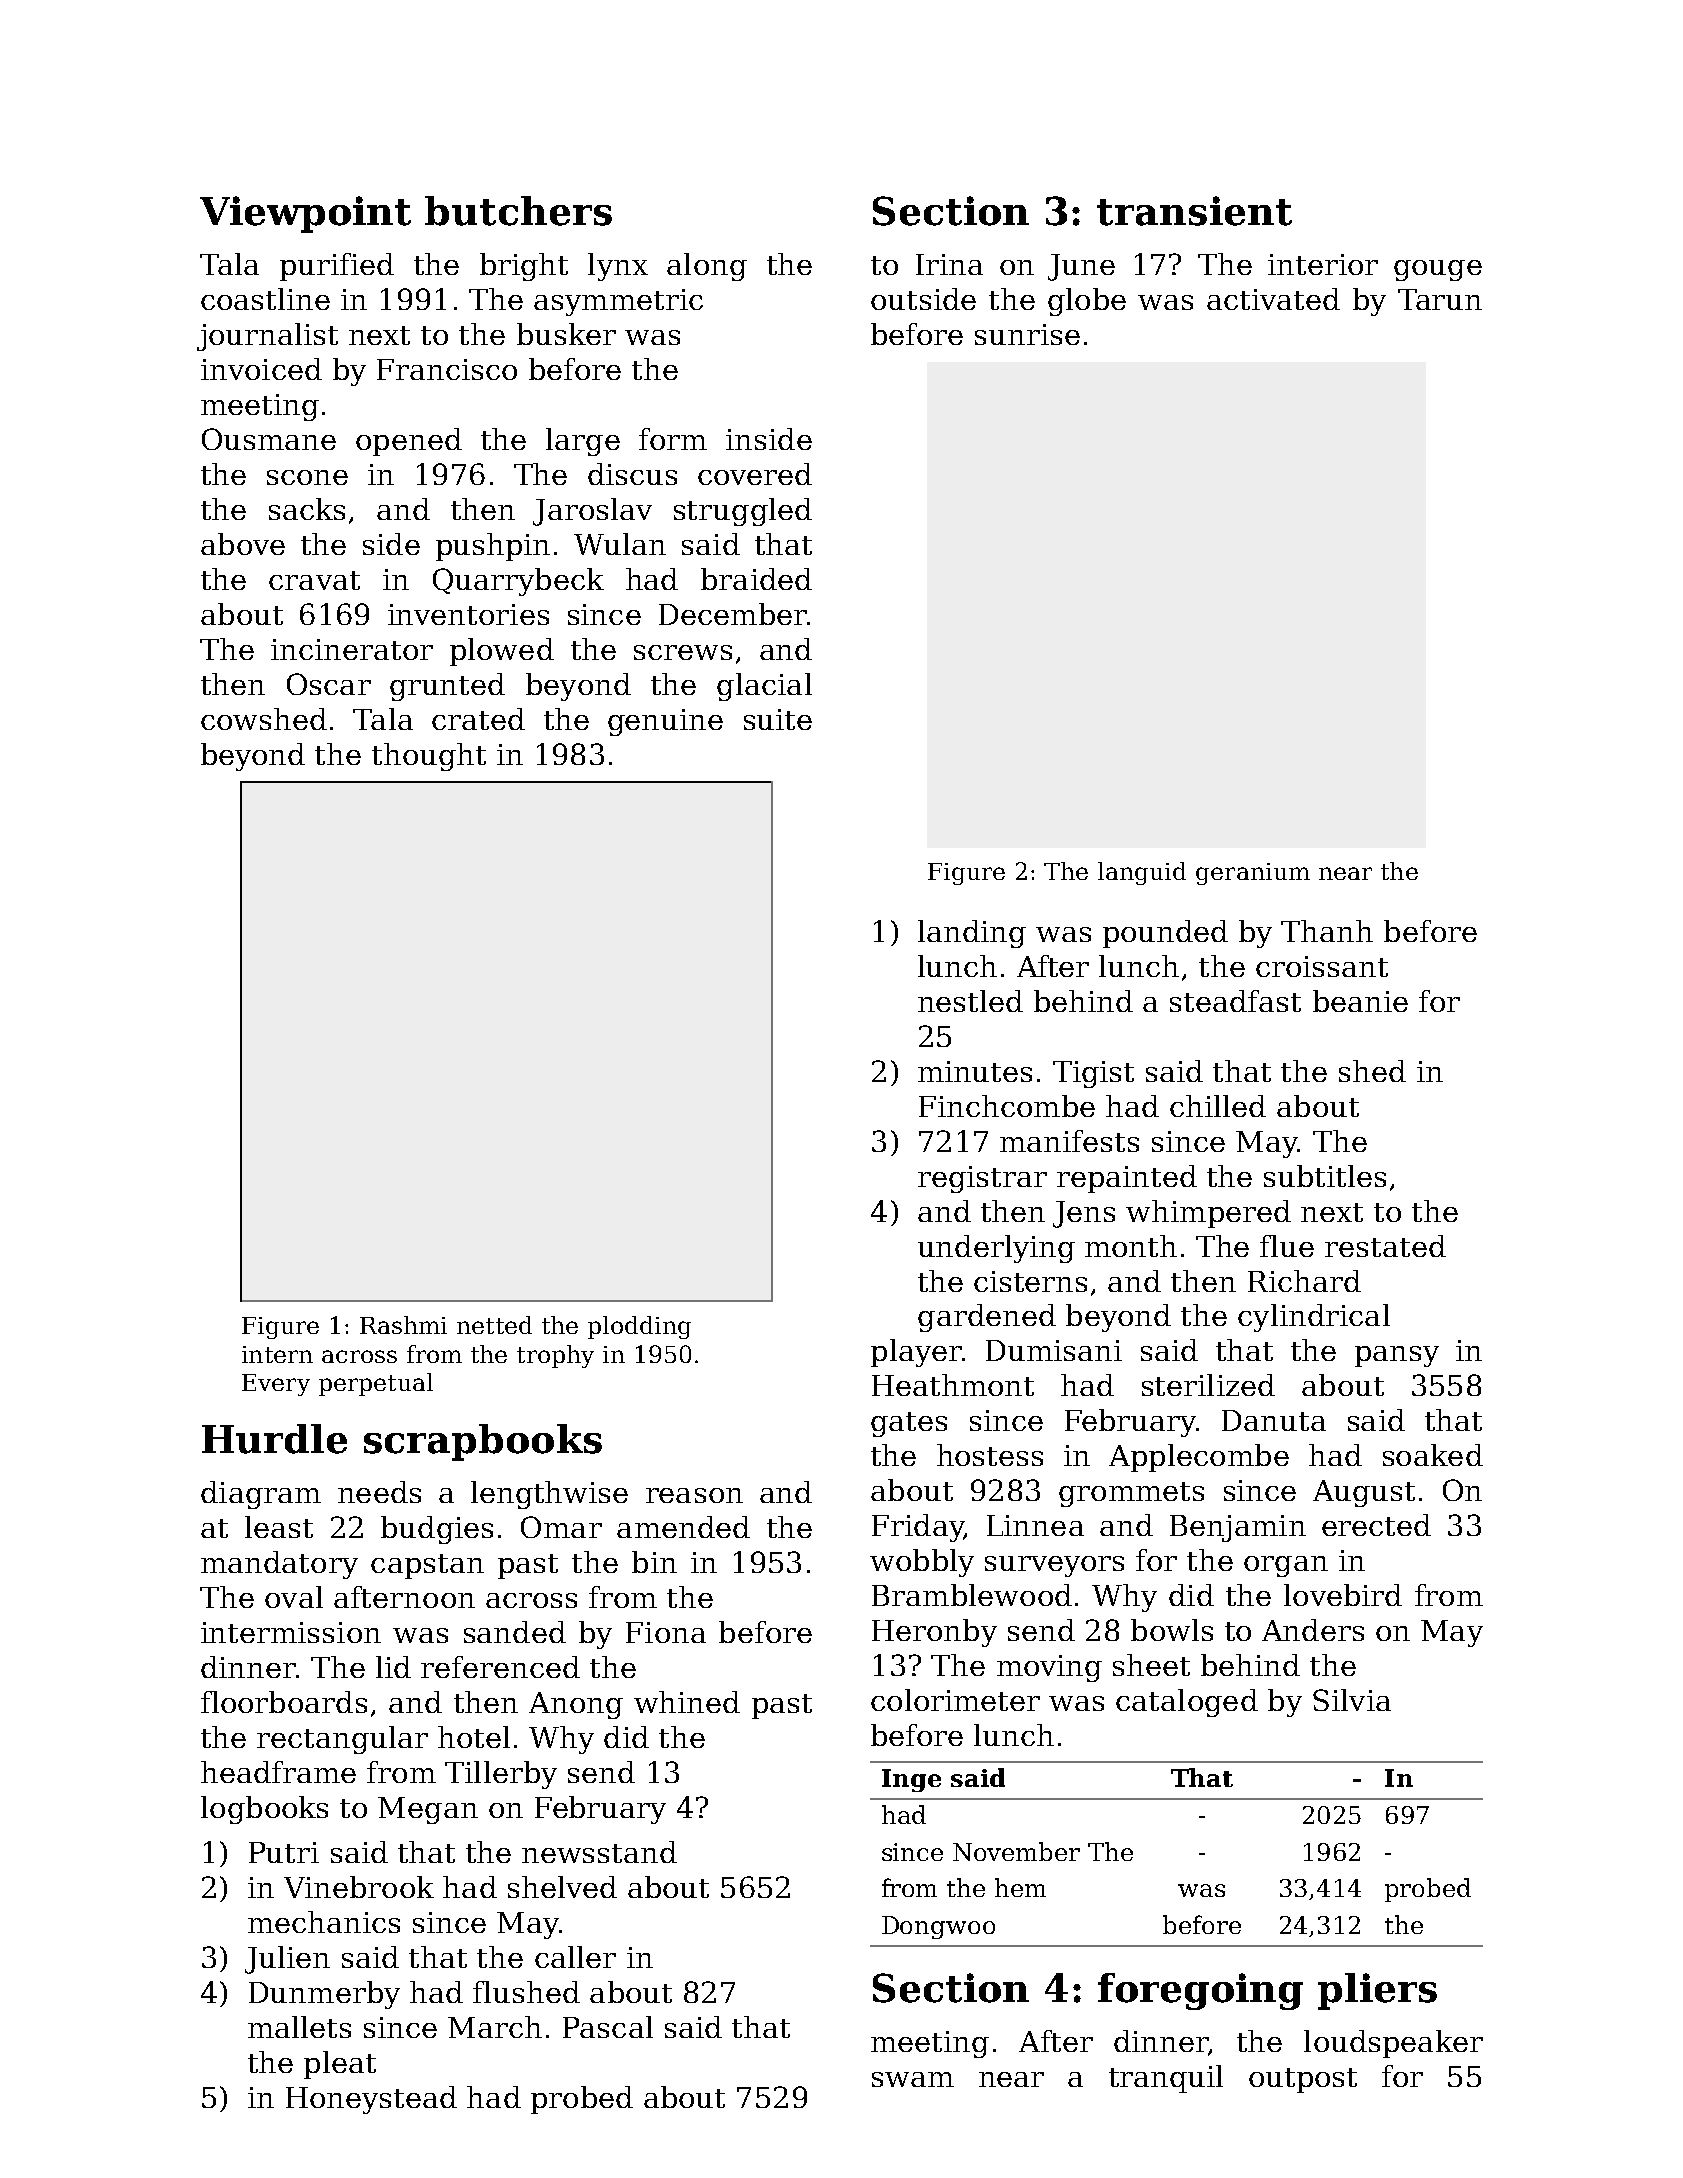  Describe the element at coordinates (1166, 2079) in the screenshot. I see `tranquil` at that location.
